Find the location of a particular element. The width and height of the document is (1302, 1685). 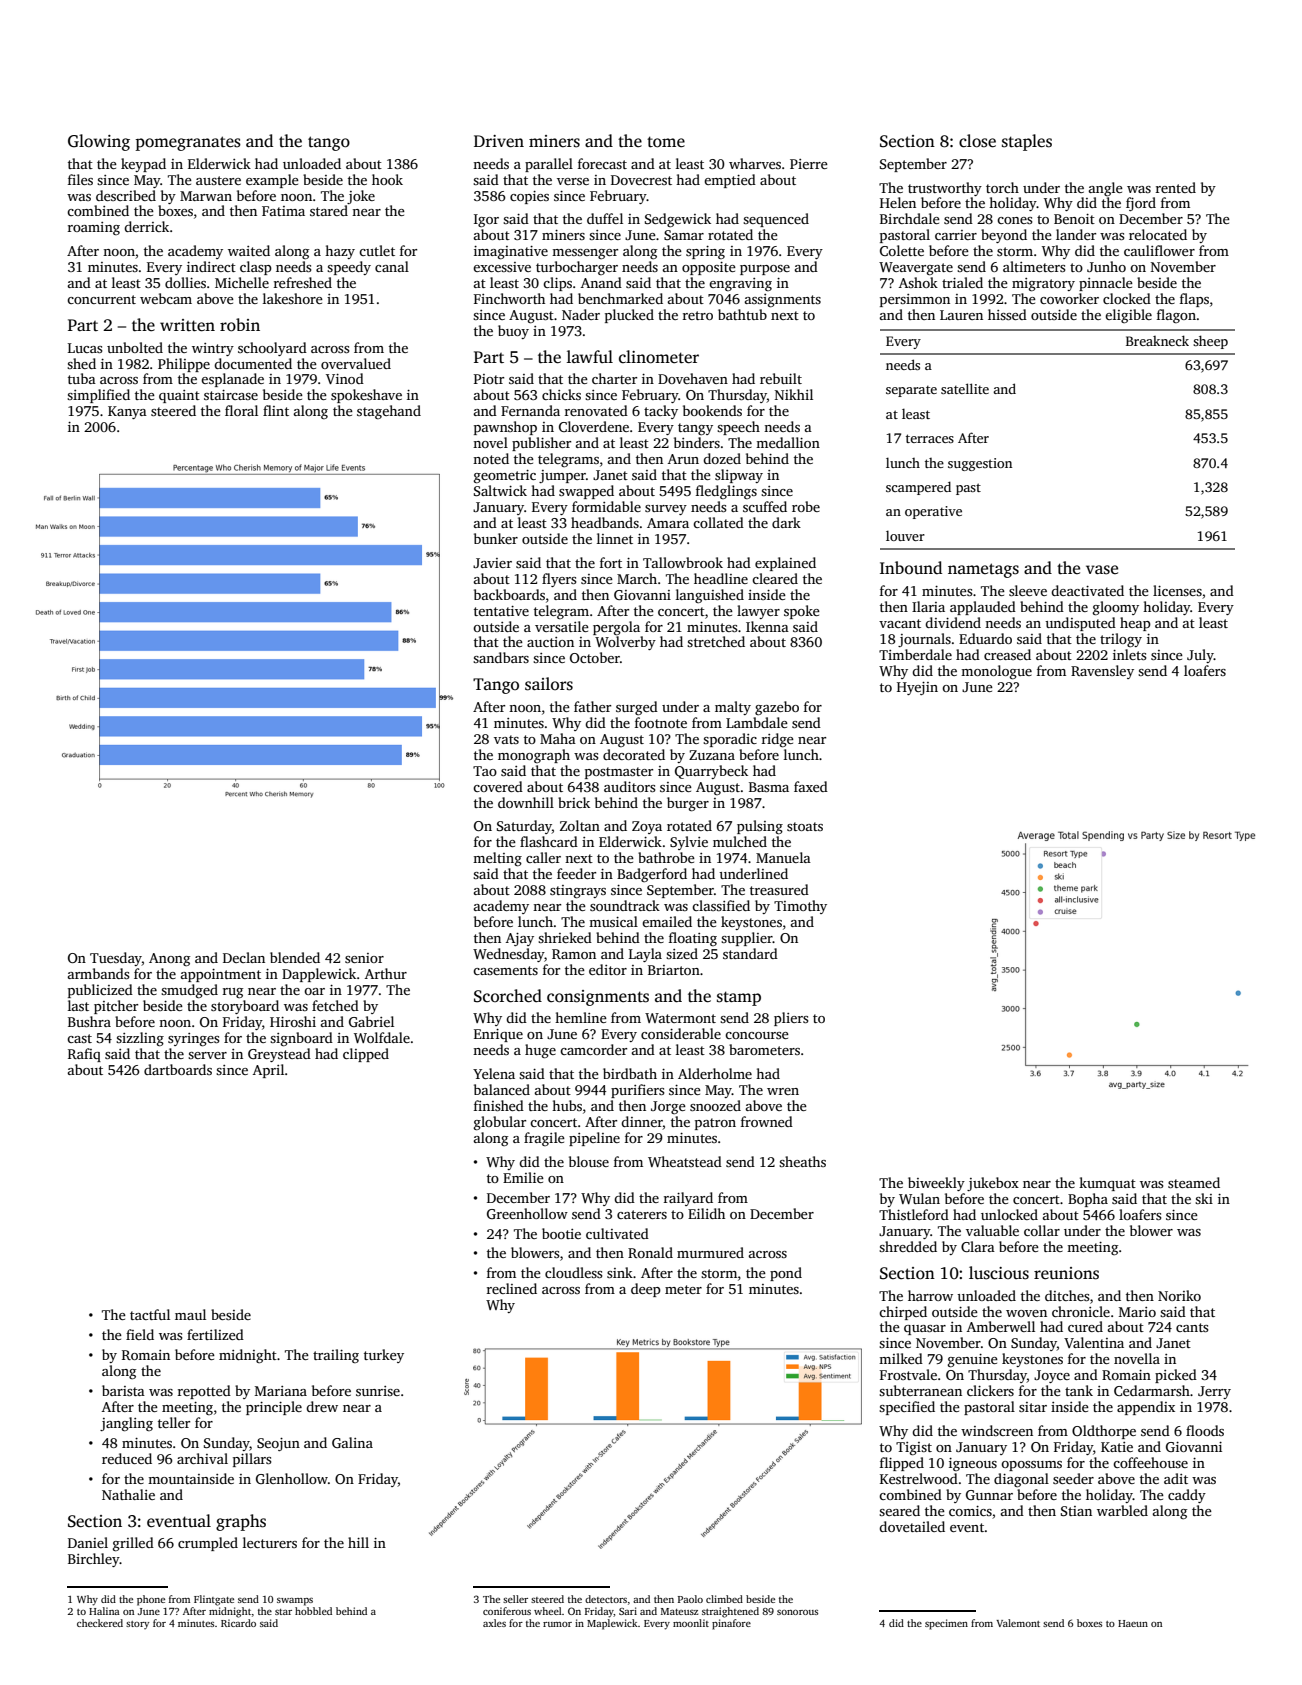

beyond is located at coordinates (1004, 236).
